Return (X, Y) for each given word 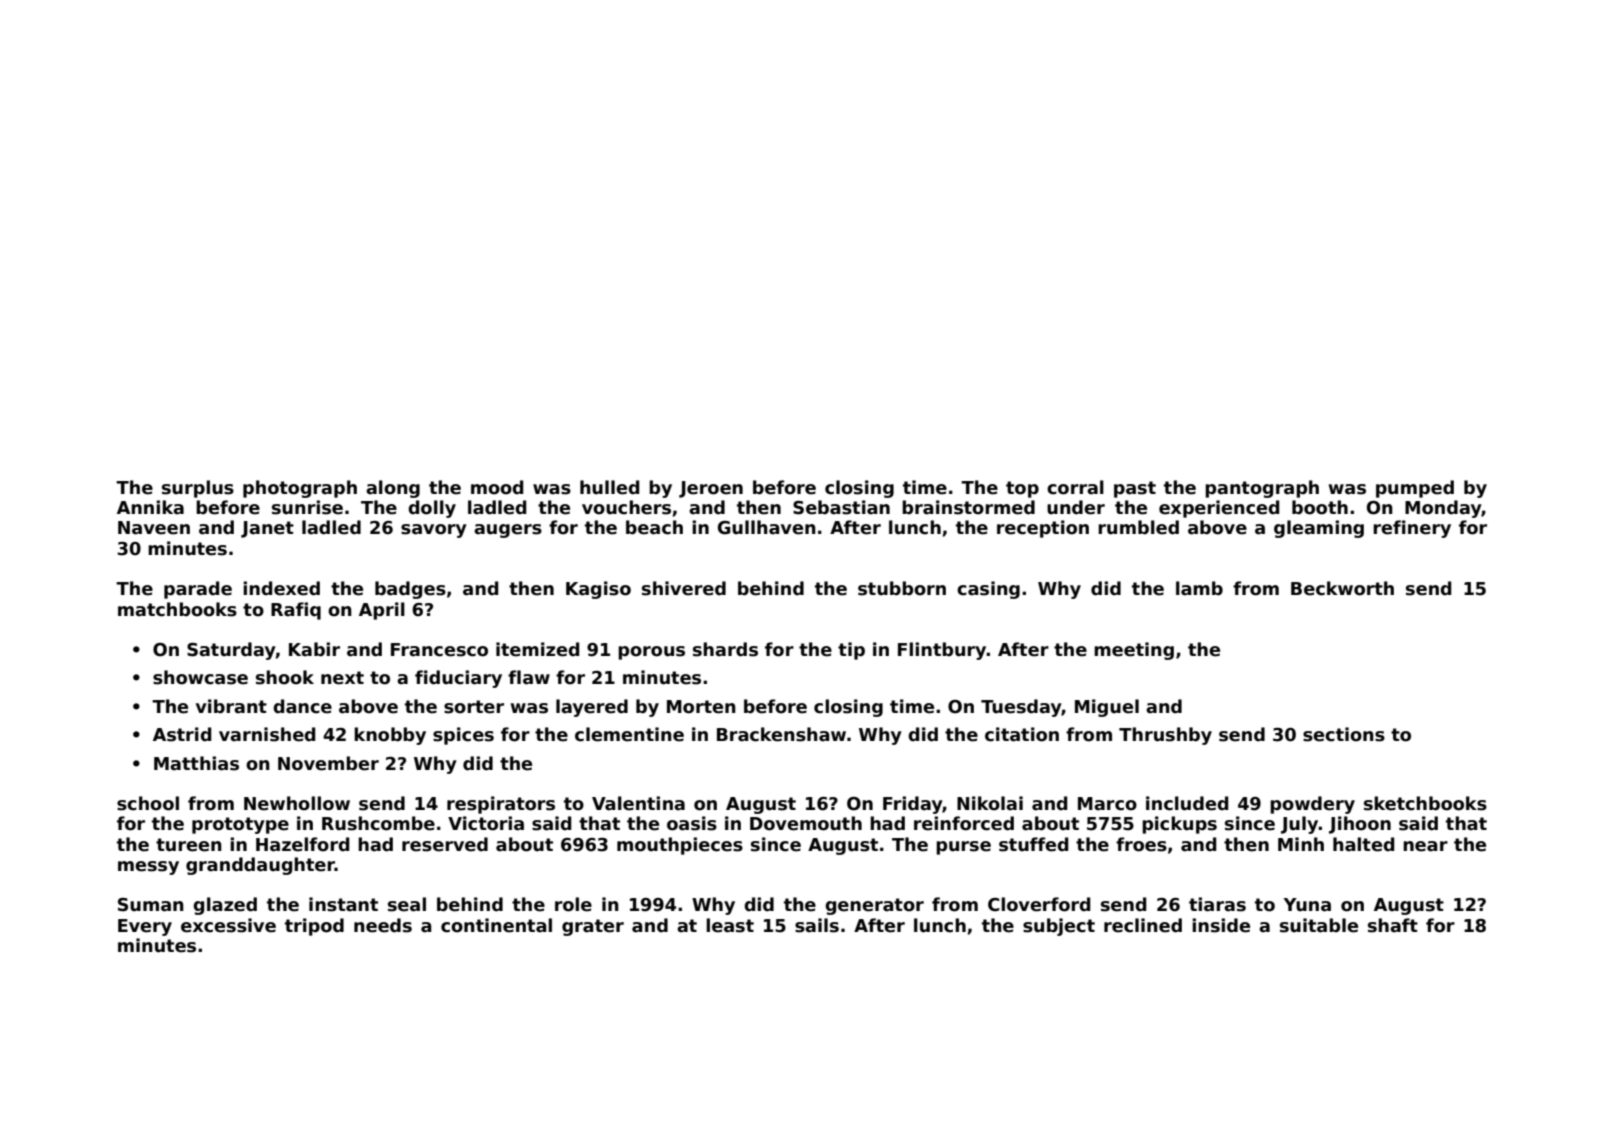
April (382, 611)
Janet (267, 529)
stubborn (902, 588)
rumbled (1138, 527)
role (573, 904)
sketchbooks (1425, 803)
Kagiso (598, 590)
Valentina (638, 803)
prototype (240, 825)
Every (145, 927)
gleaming (1319, 529)
